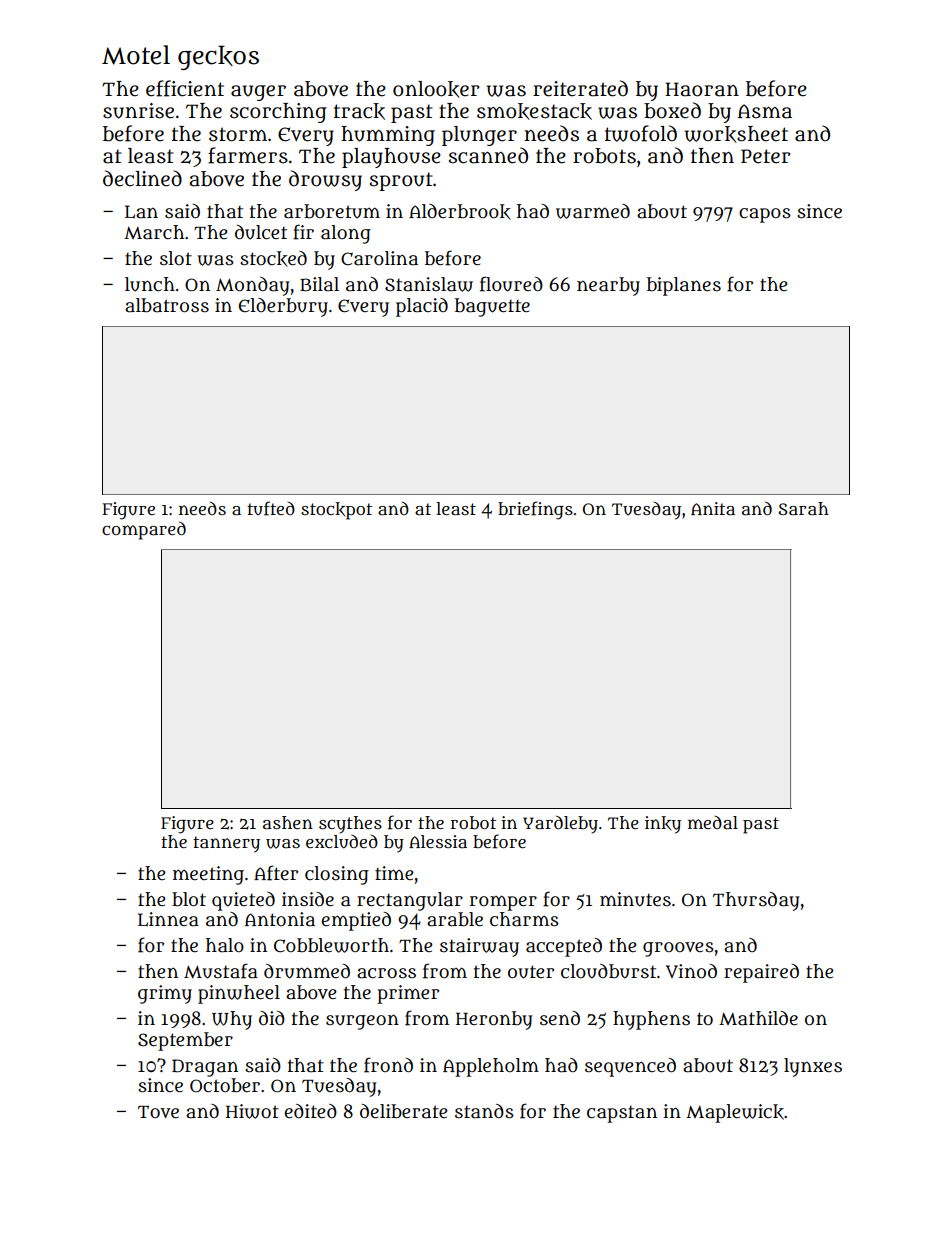  I want to click on onlooker, so click(436, 89).
